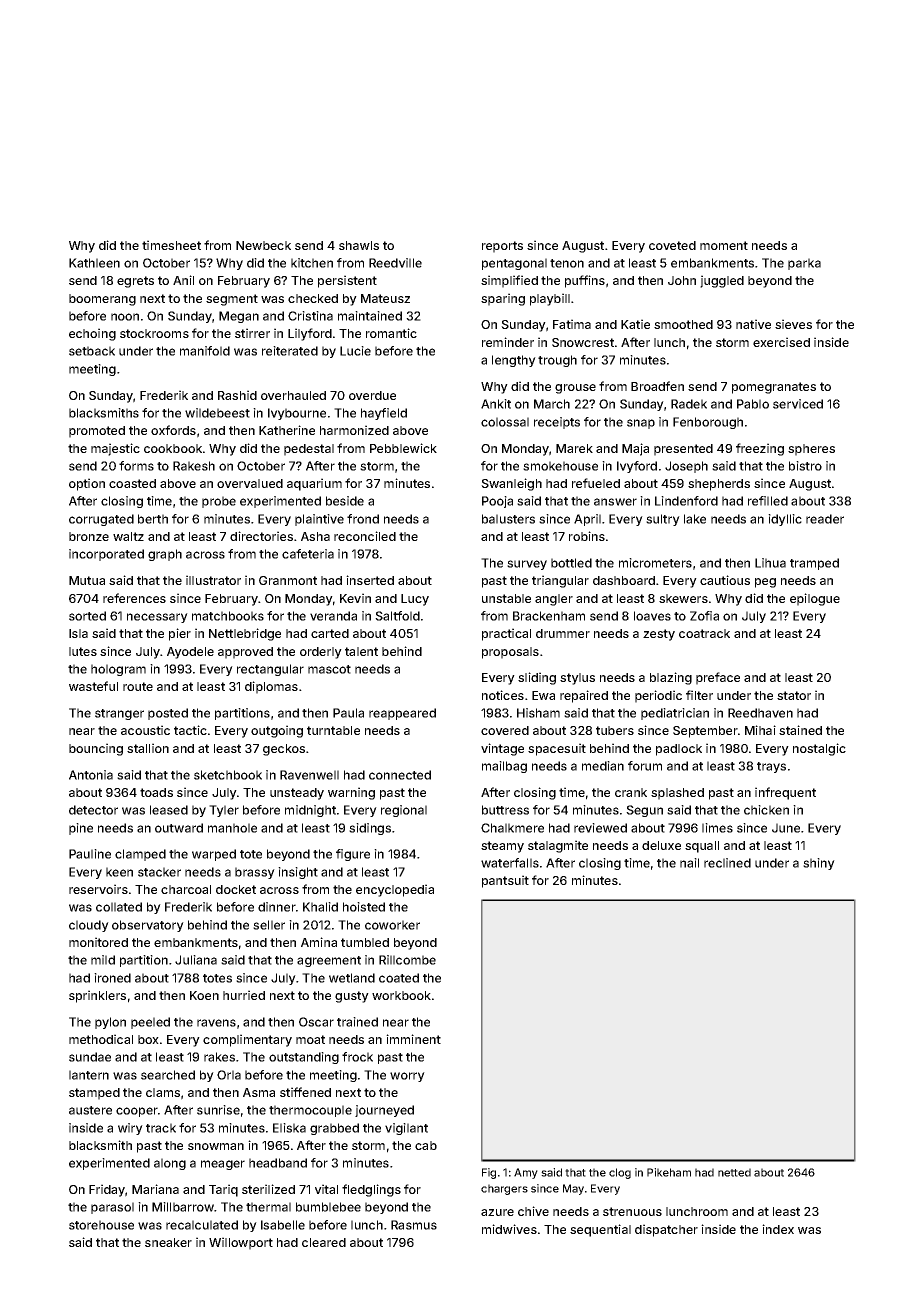  What do you see at coordinates (819, 864) in the screenshot?
I see `shiny` at bounding box center [819, 864].
